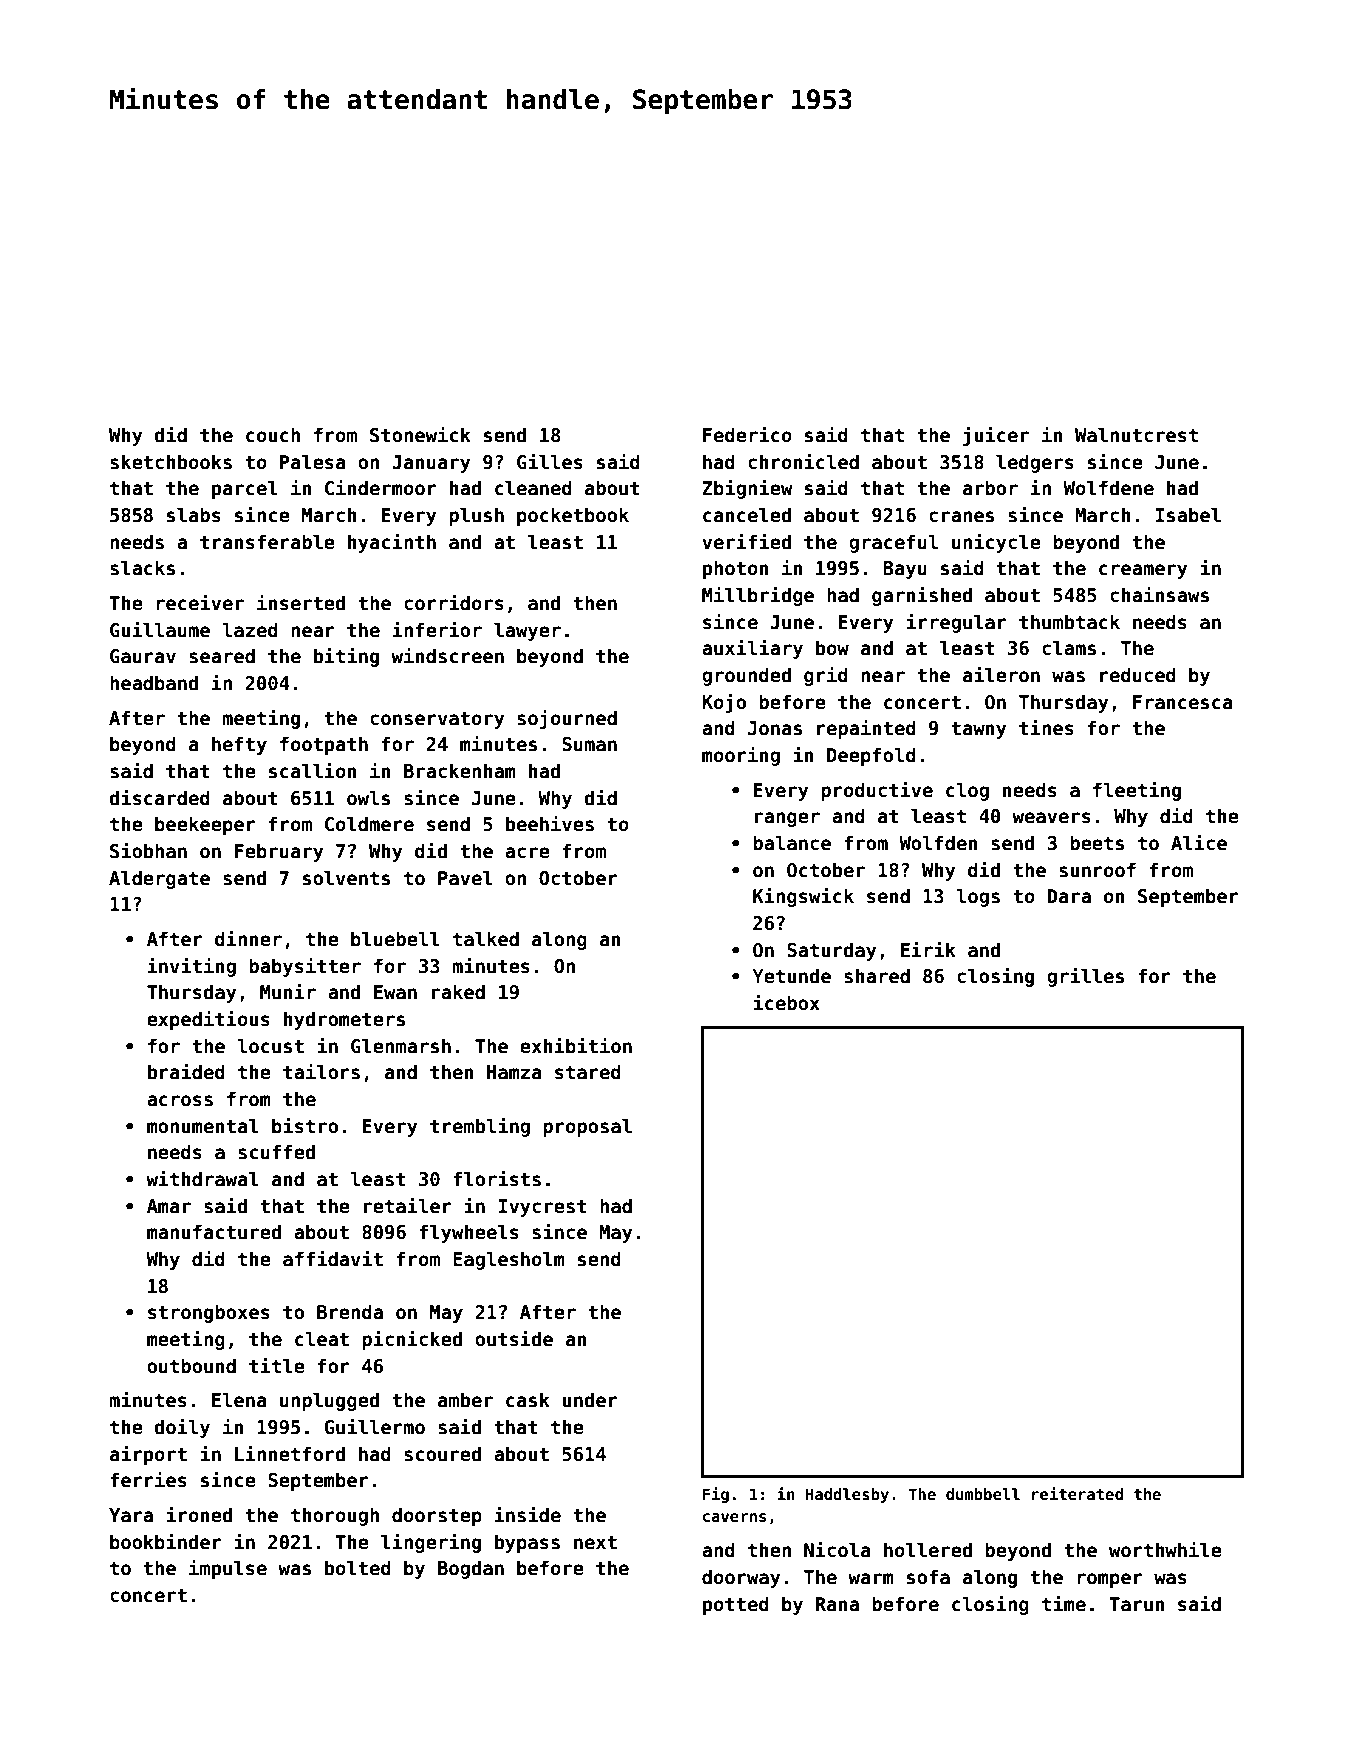  I want to click on sketchbooks, so click(171, 462).
